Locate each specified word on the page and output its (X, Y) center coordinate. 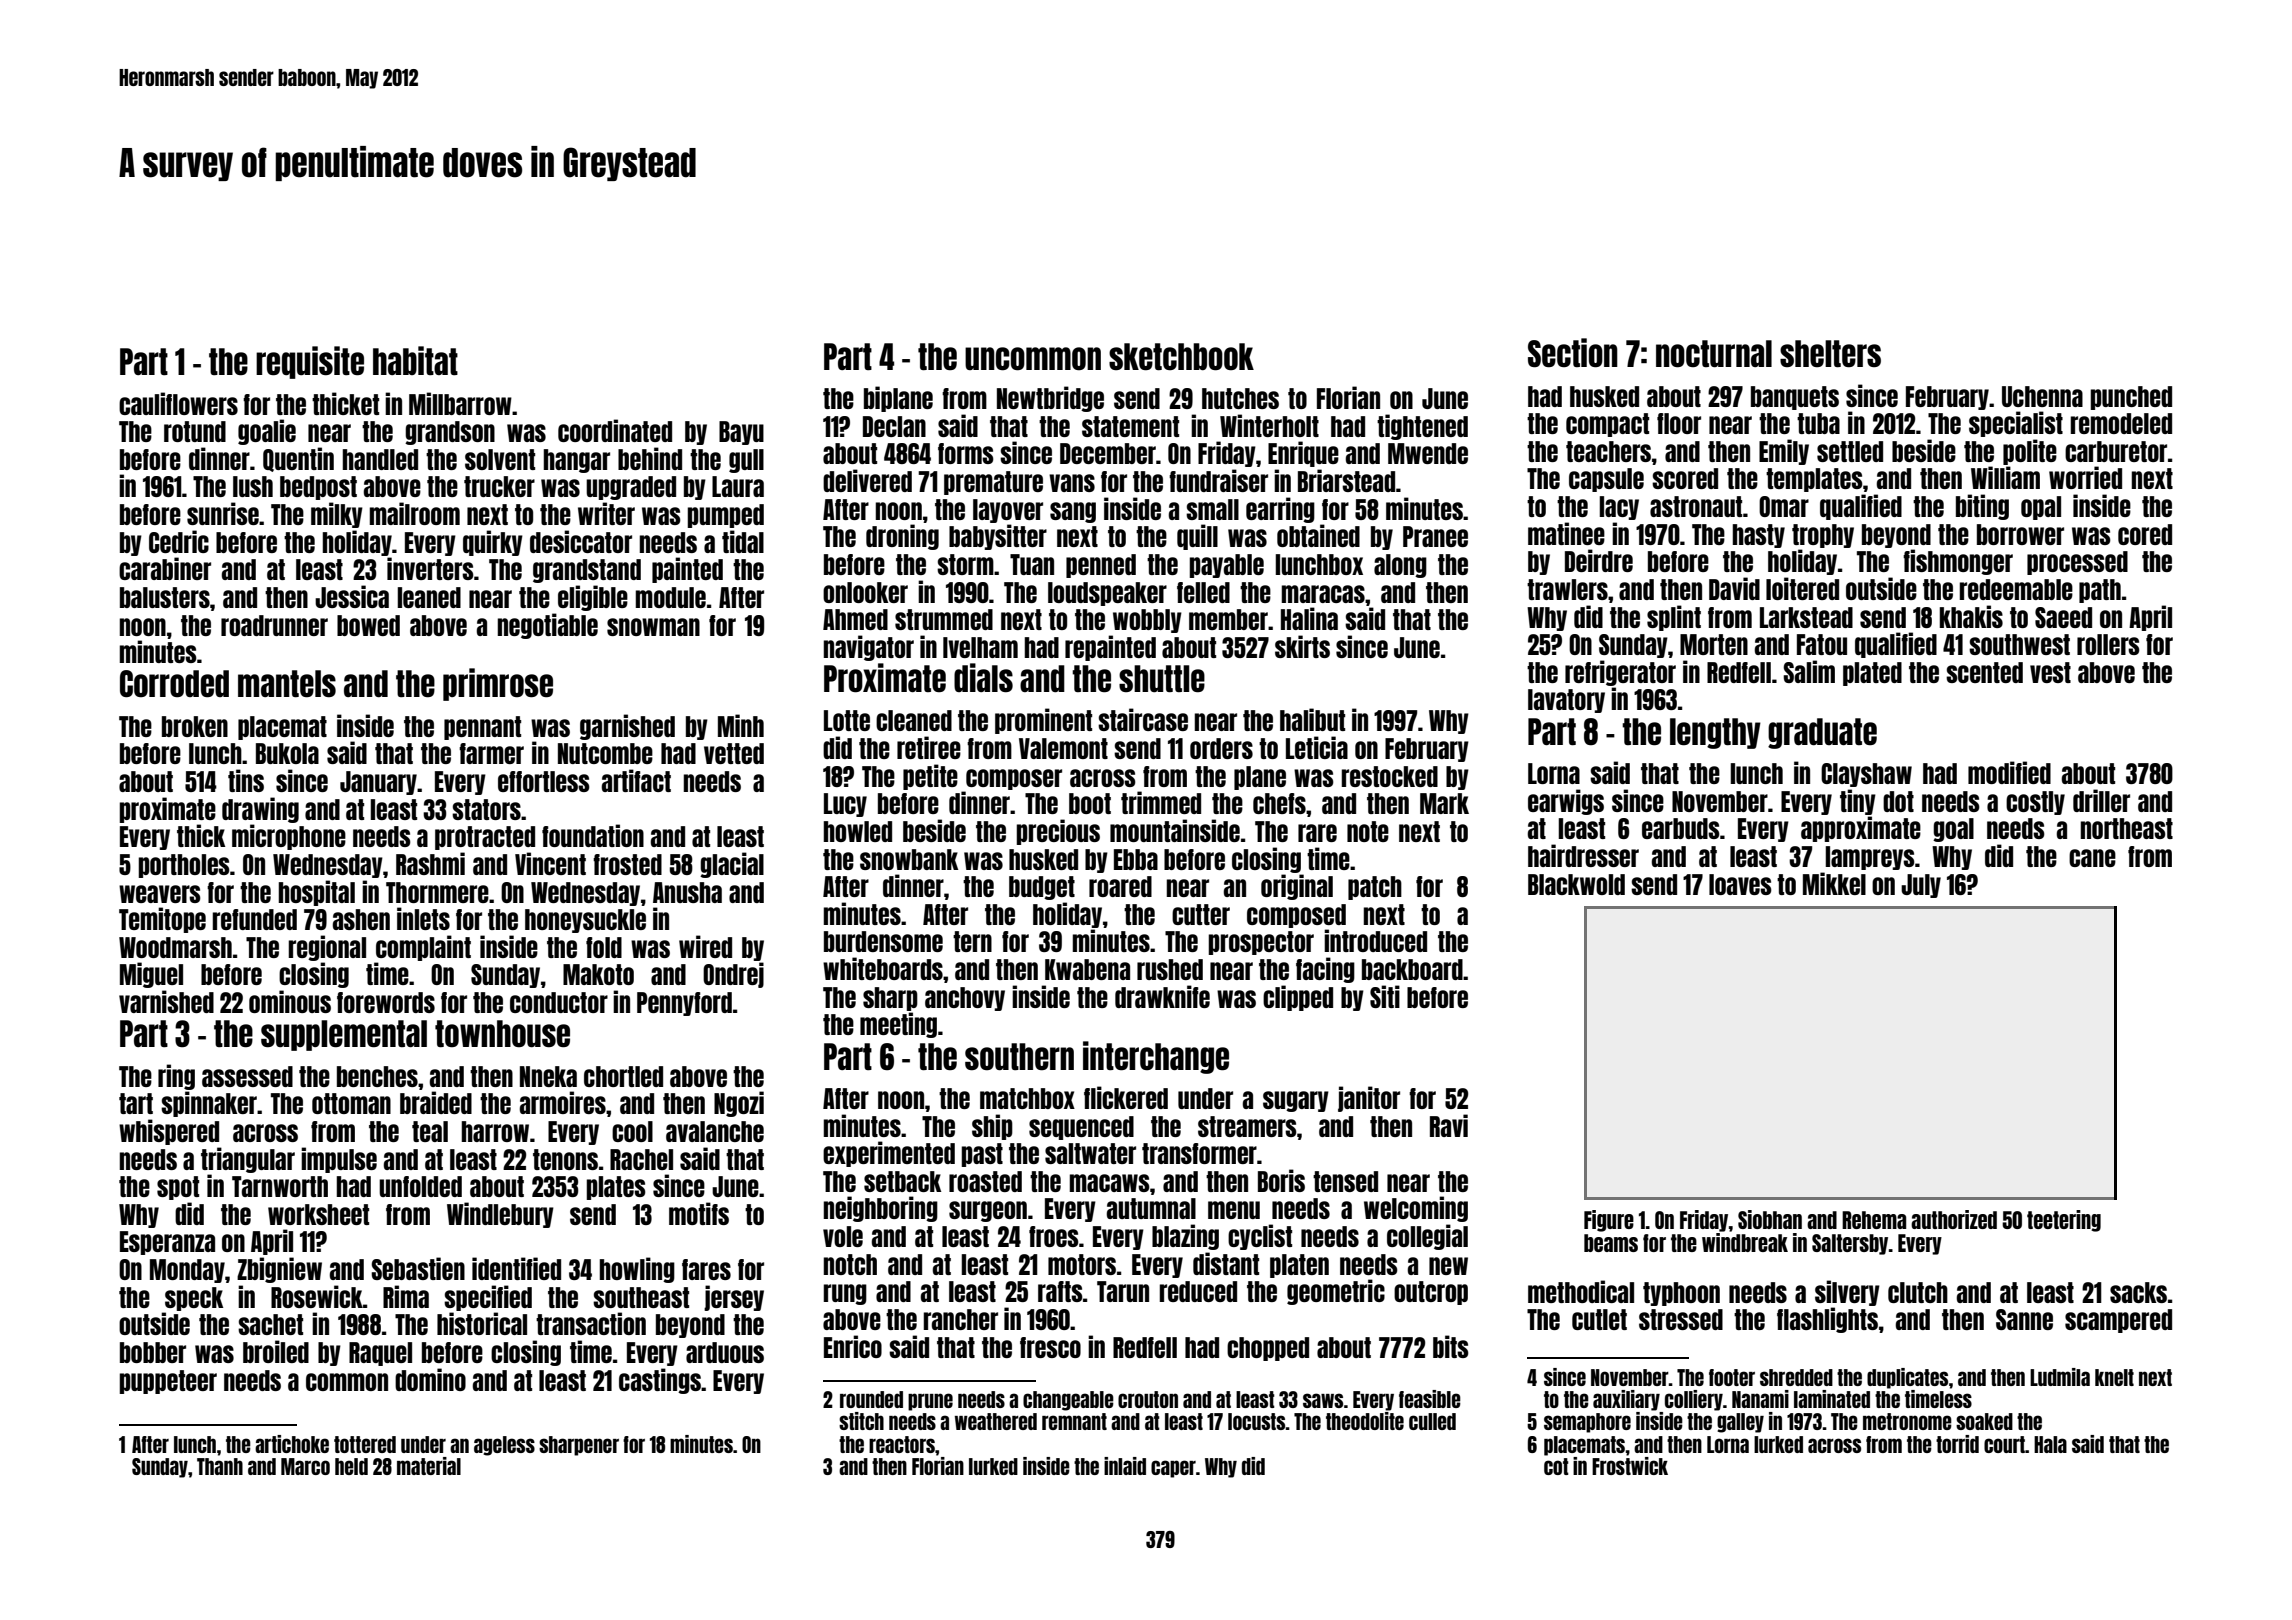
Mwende (1428, 453)
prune (930, 1402)
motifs (699, 1213)
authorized (1954, 1219)
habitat (415, 360)
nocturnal (1714, 354)
